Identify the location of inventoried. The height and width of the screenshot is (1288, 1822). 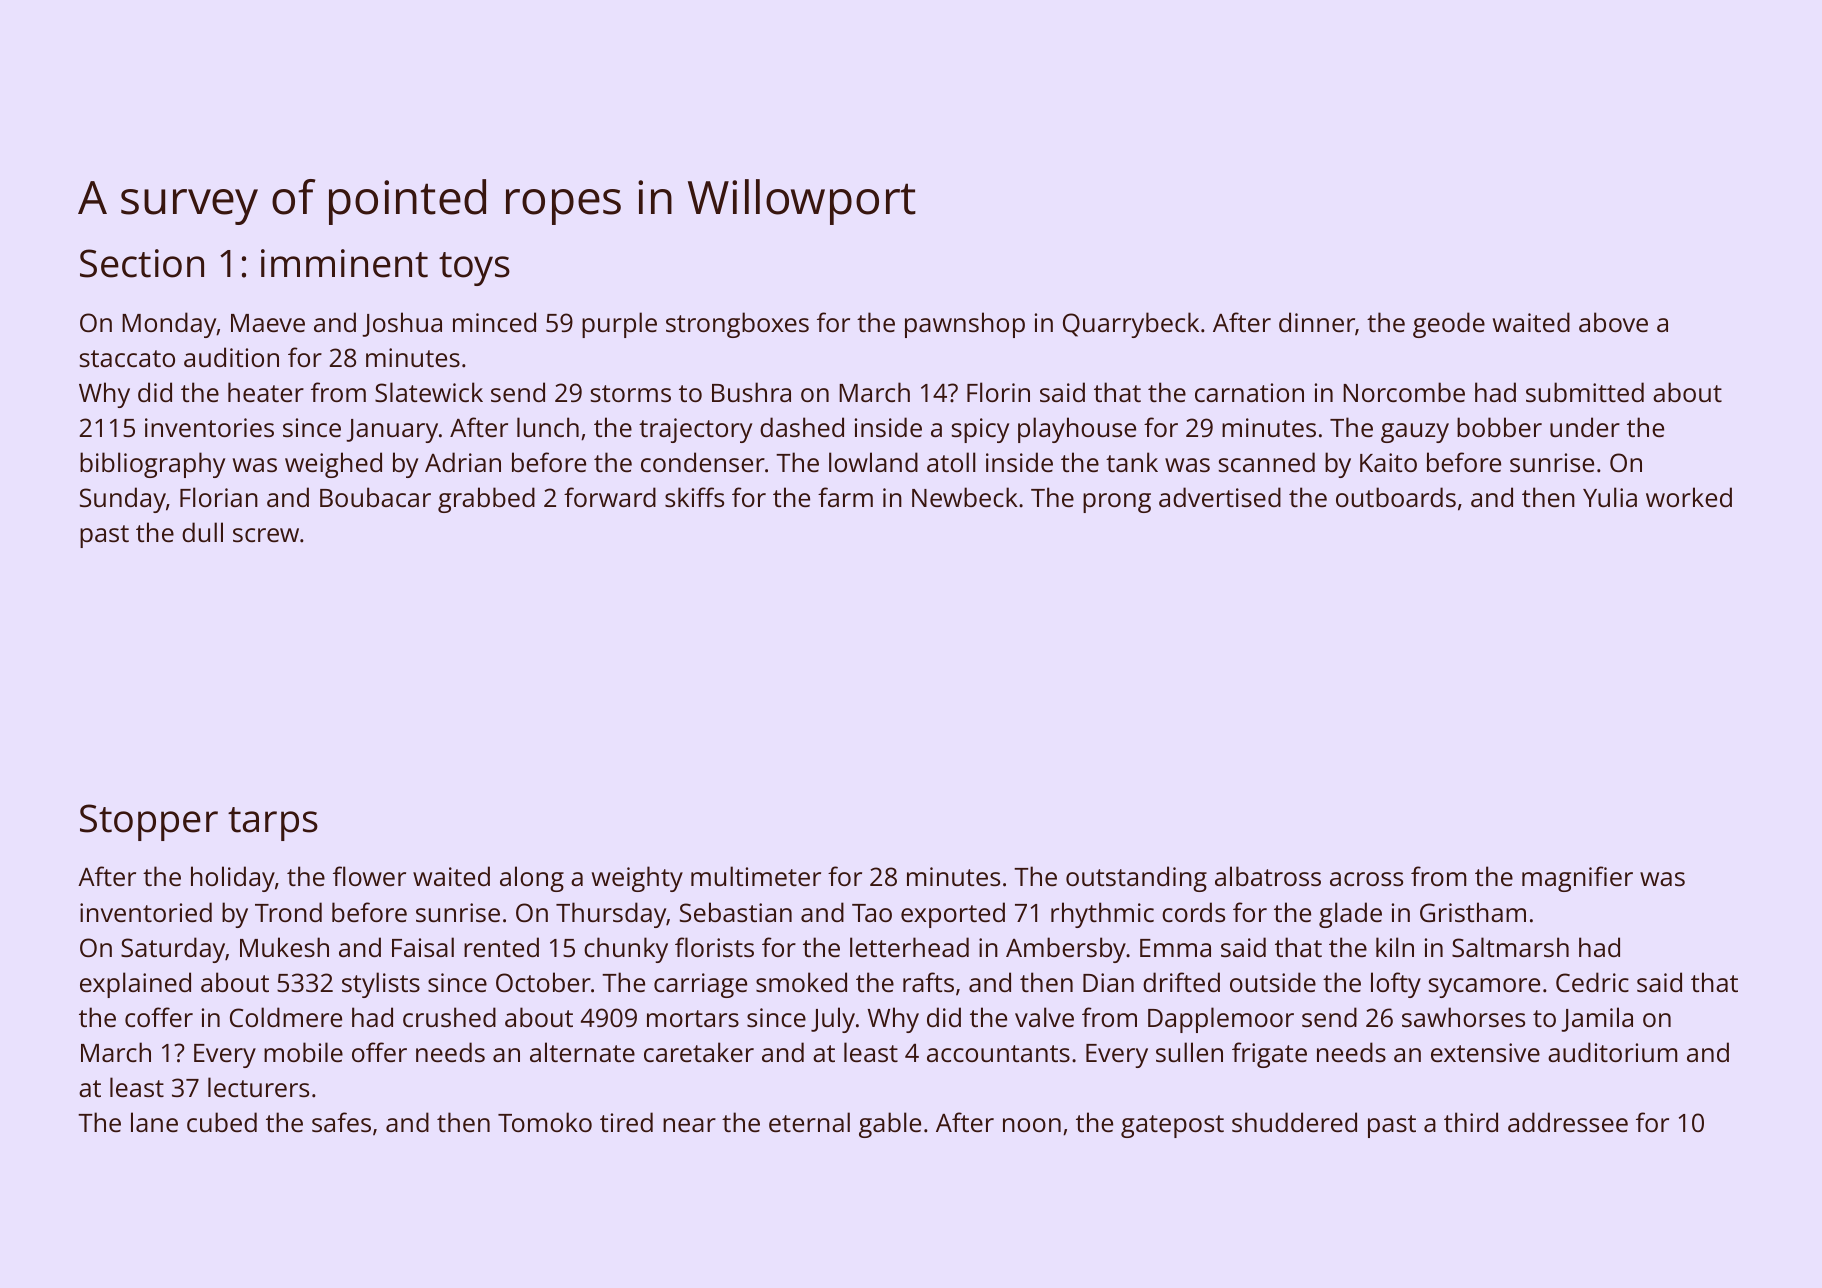
(146, 912).
